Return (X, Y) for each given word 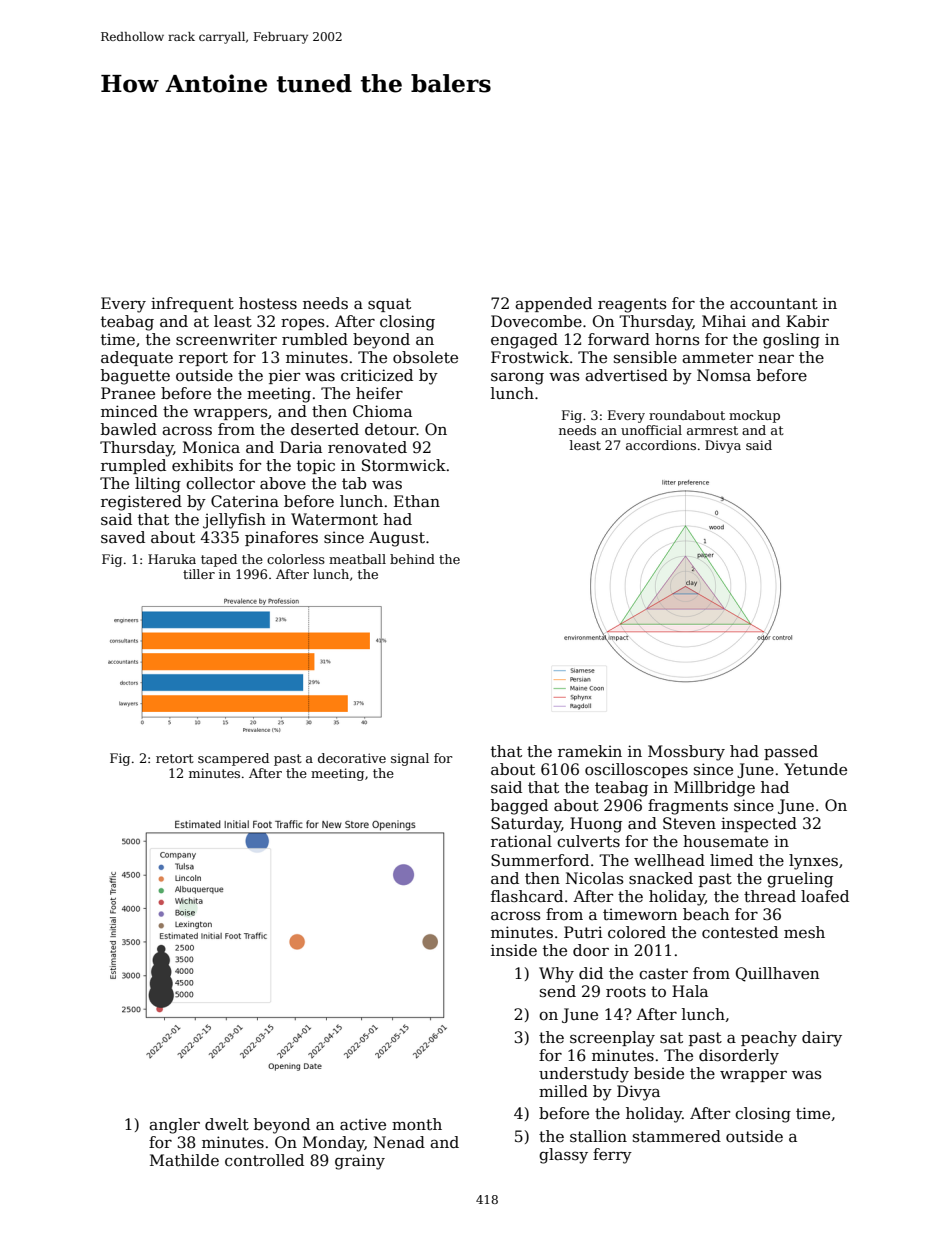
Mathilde (184, 1160)
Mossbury (686, 753)
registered (141, 503)
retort (175, 758)
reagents (632, 305)
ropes (303, 324)
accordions (661, 445)
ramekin (590, 751)
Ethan (417, 501)
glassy (563, 1156)
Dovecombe (536, 321)
